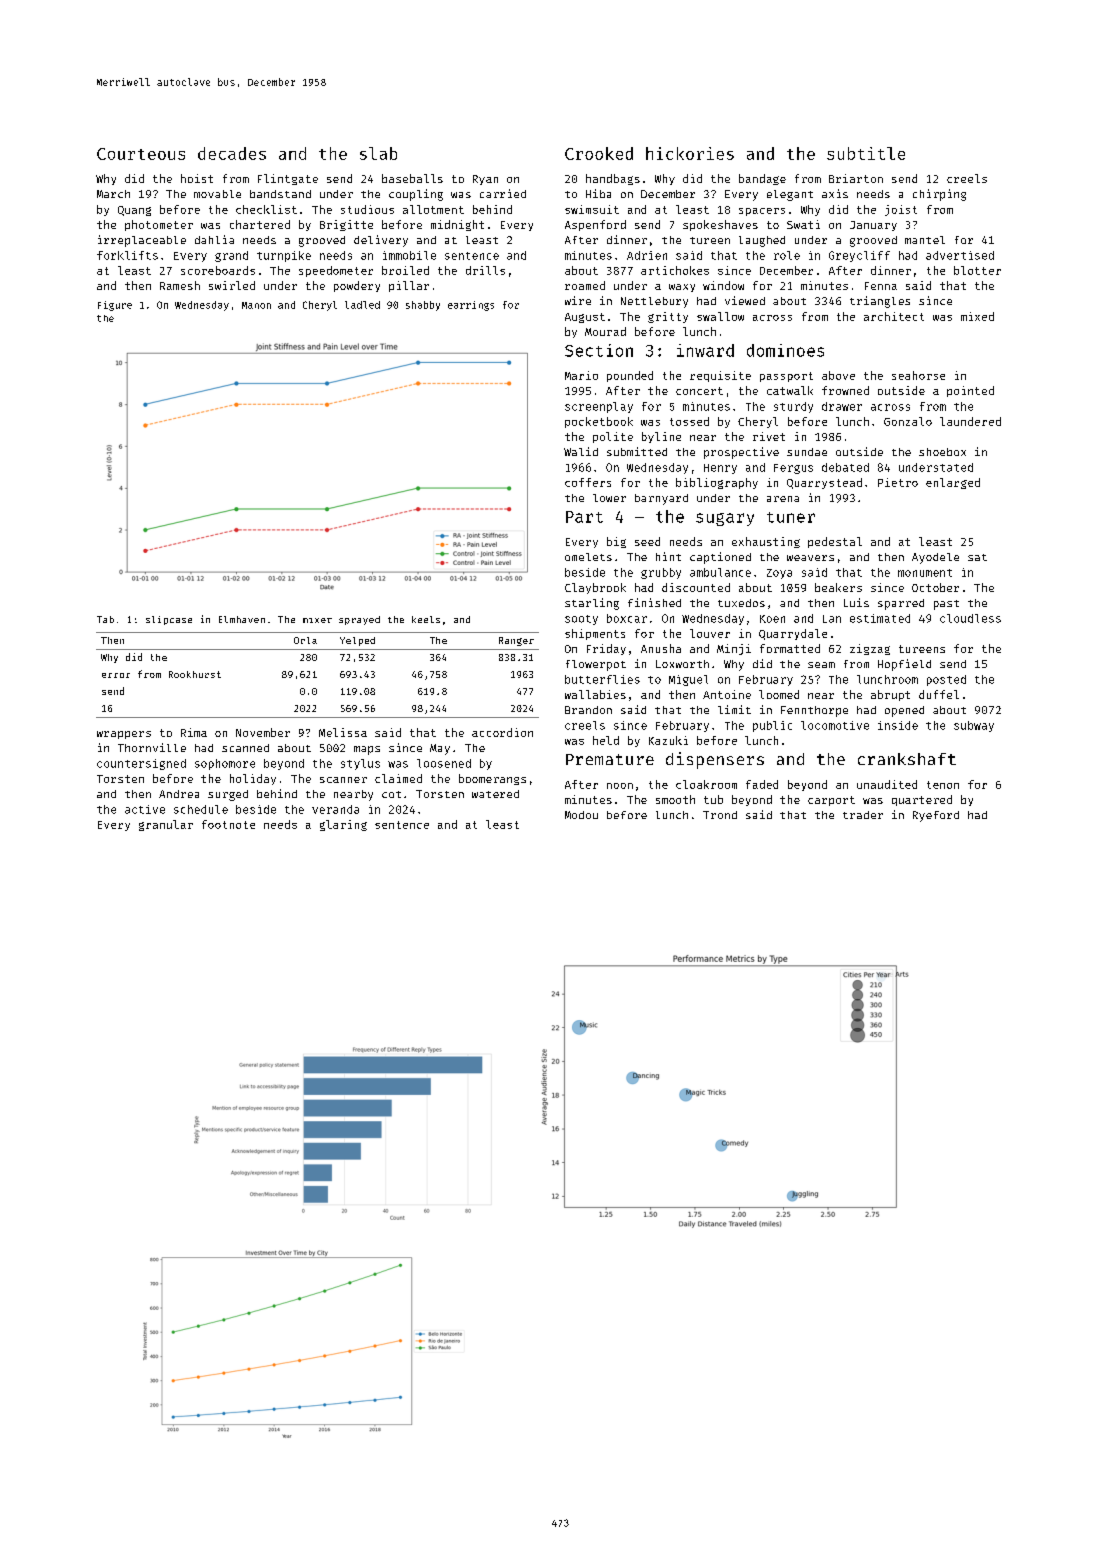 Image resolution: width=1103 pixels, height=1560 pixels. What do you see at coordinates (581, 375) in the document?
I see `Mario` at bounding box center [581, 375].
